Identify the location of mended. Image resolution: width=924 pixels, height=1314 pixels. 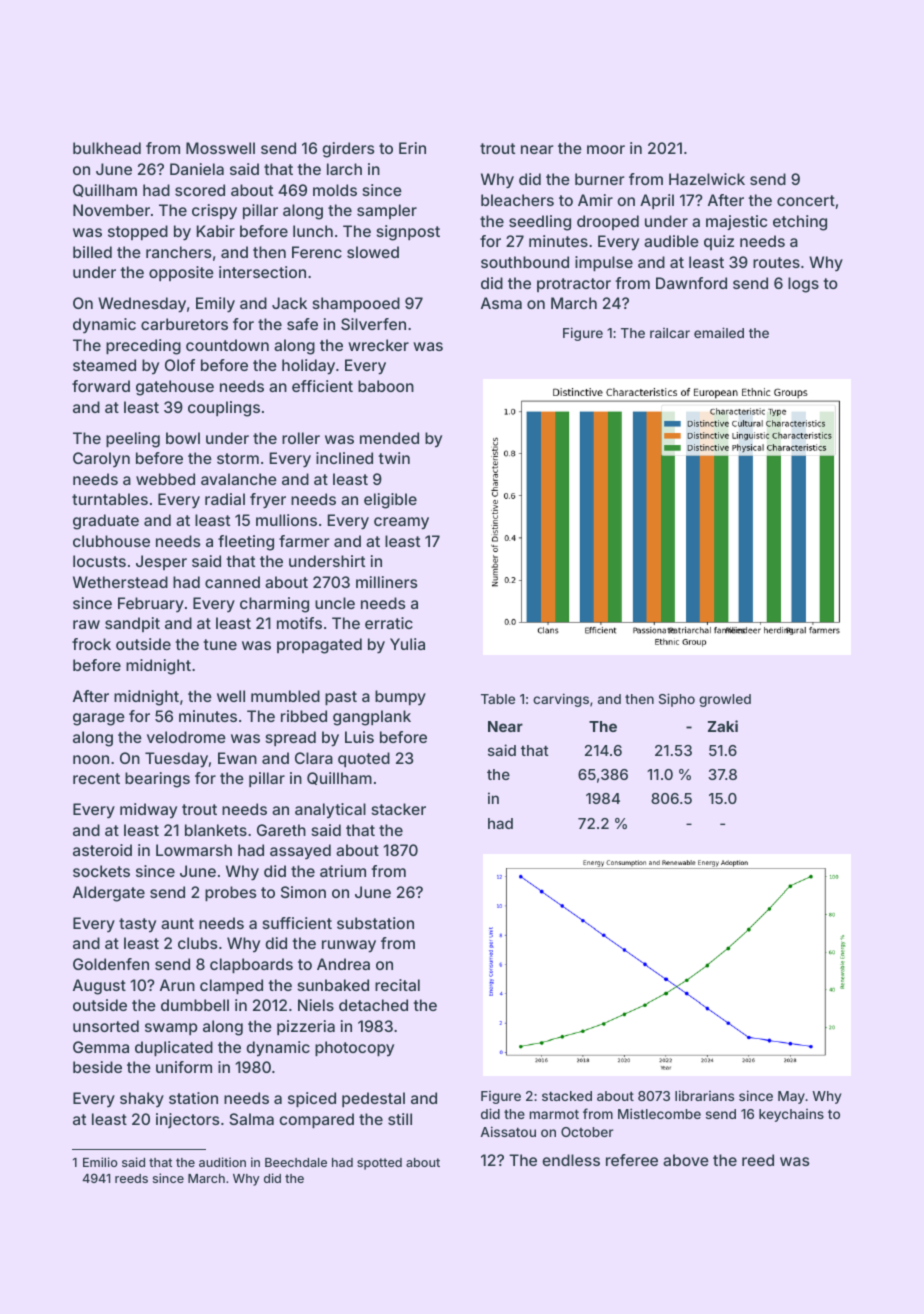
(389, 438).
